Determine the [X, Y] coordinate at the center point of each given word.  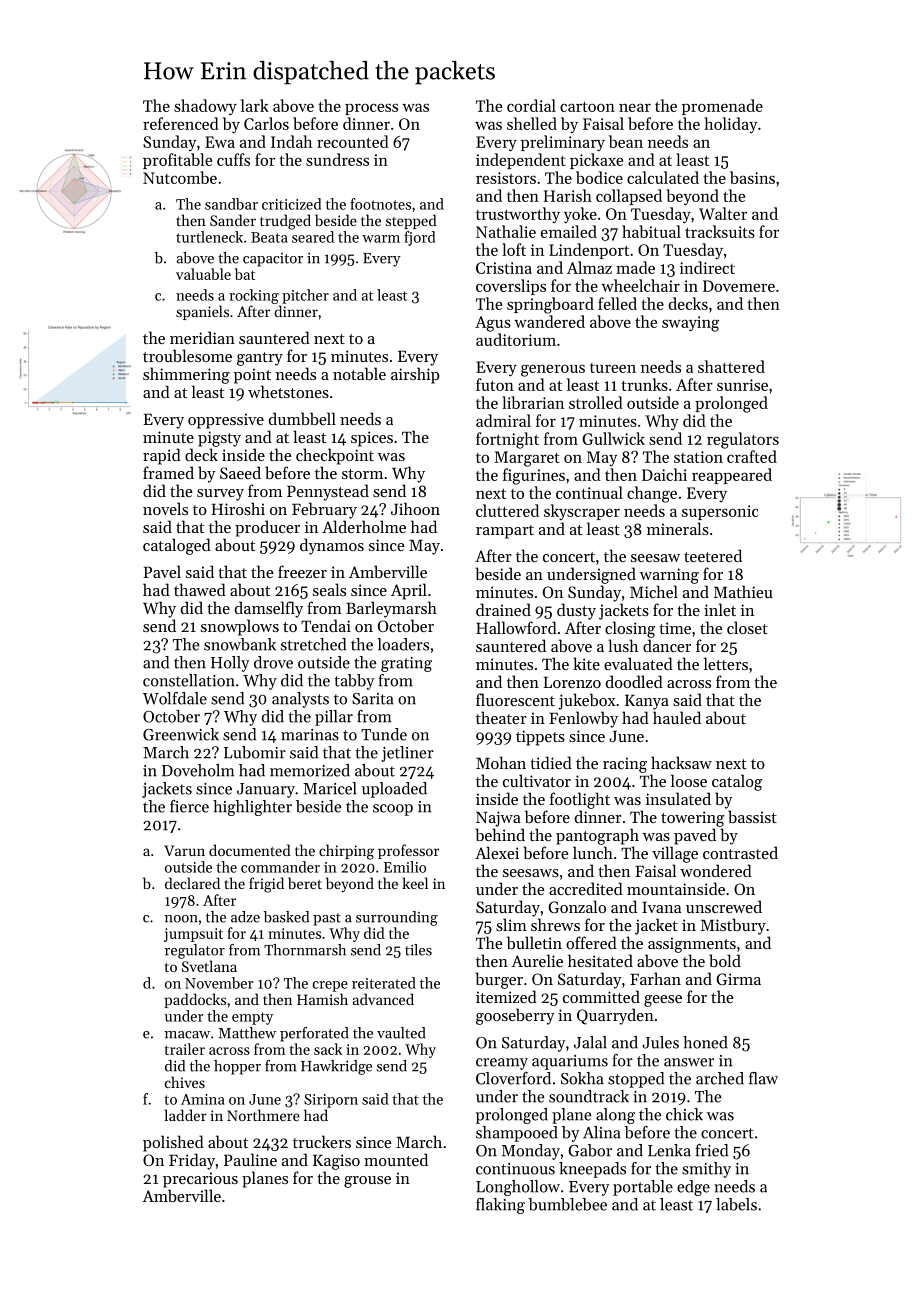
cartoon [587, 107]
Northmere [263, 1115]
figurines [534, 476]
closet [747, 627]
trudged [285, 222]
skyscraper [582, 512]
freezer [302, 571]
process [371, 109]
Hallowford [516, 627]
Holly [230, 664]
